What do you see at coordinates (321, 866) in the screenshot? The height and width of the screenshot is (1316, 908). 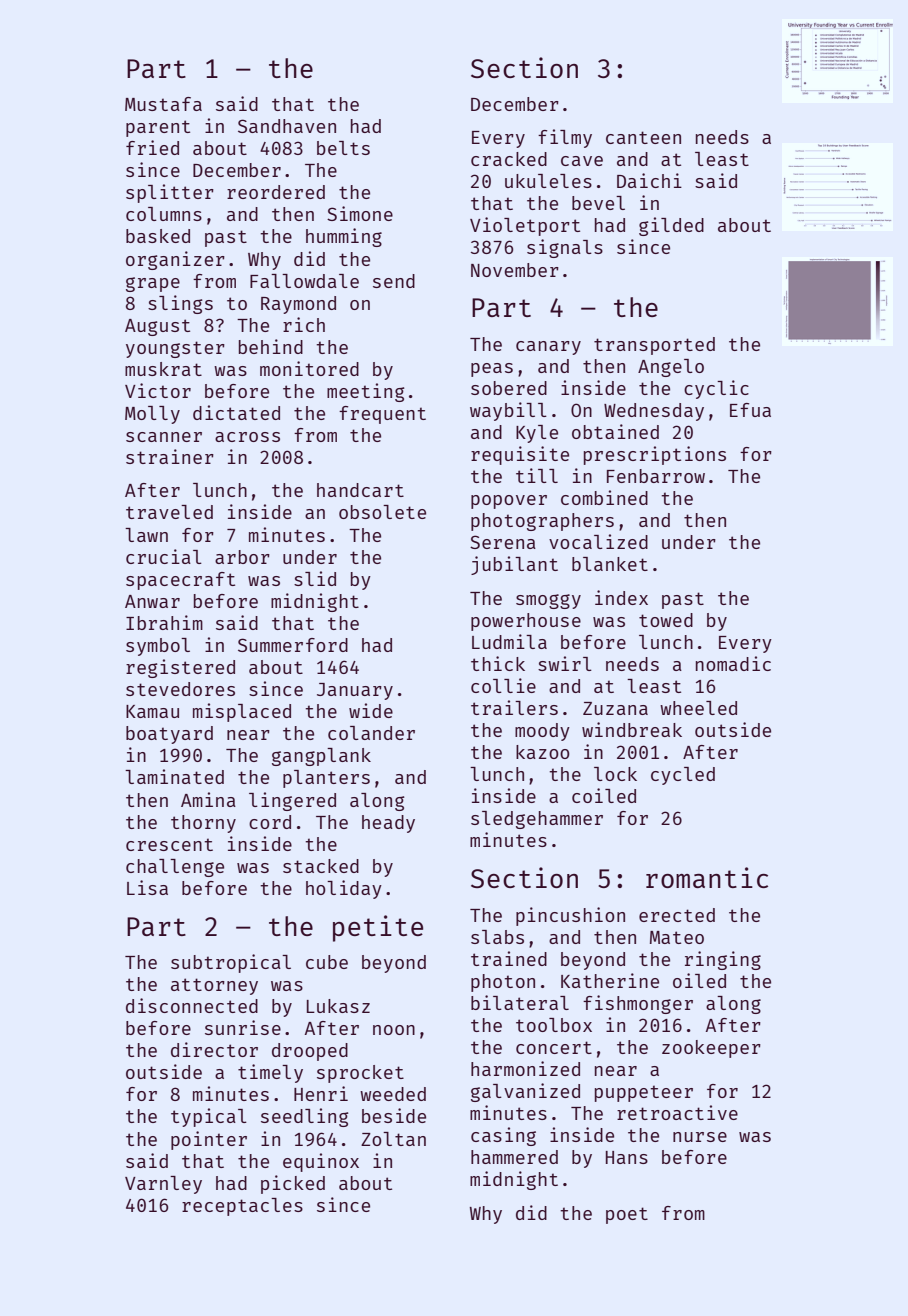 I see `stacked` at bounding box center [321, 866].
